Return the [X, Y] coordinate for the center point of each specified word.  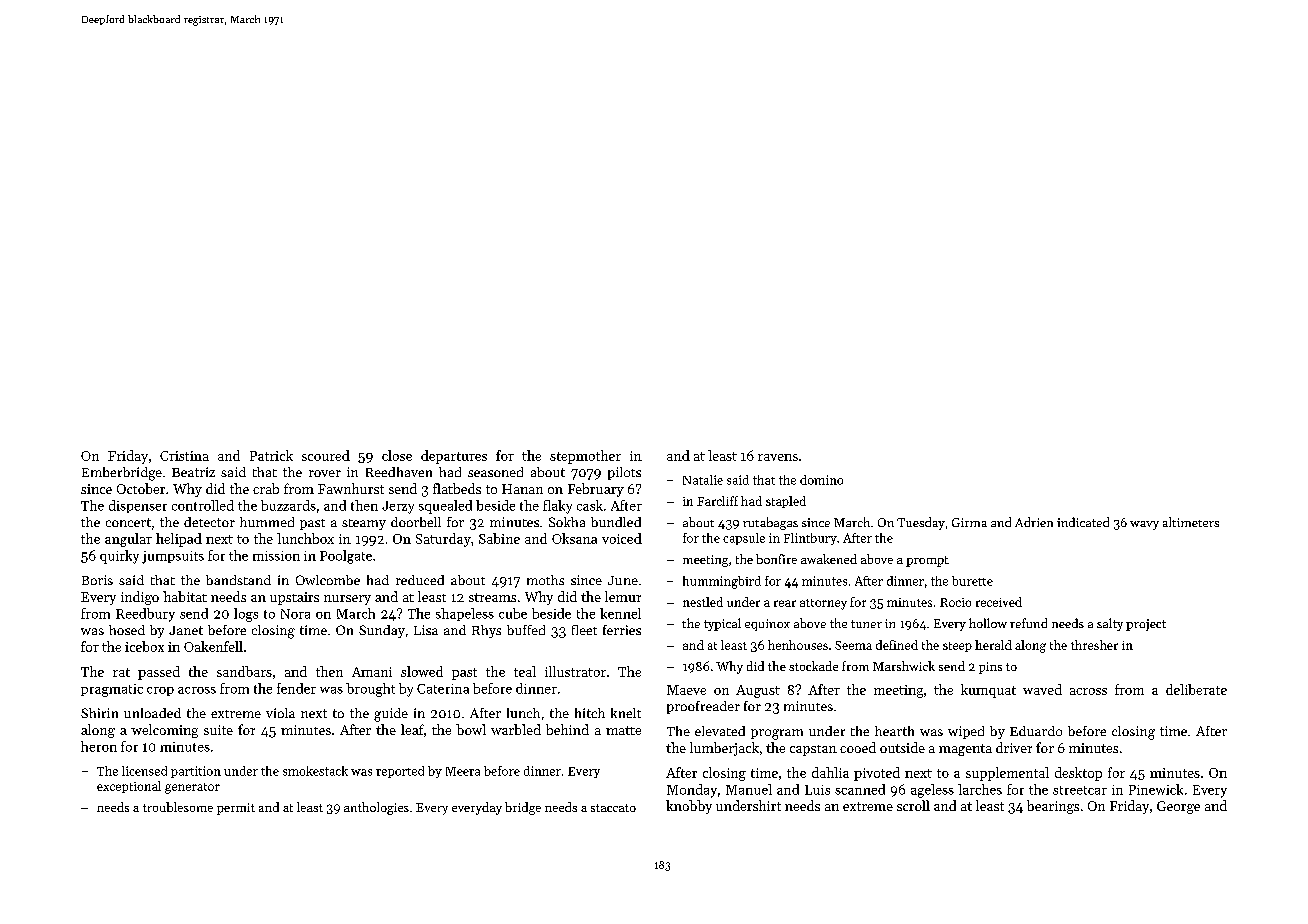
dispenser [138, 506]
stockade [813, 666]
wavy [1144, 525]
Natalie [703, 480]
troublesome [178, 807]
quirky [119, 557]
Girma [969, 522]
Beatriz [193, 472]
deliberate [1196, 689]
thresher [1094, 645]
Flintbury [810, 539]
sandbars [244, 671]
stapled [786, 502]
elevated [720, 731]
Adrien [1034, 522]
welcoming [164, 731]
